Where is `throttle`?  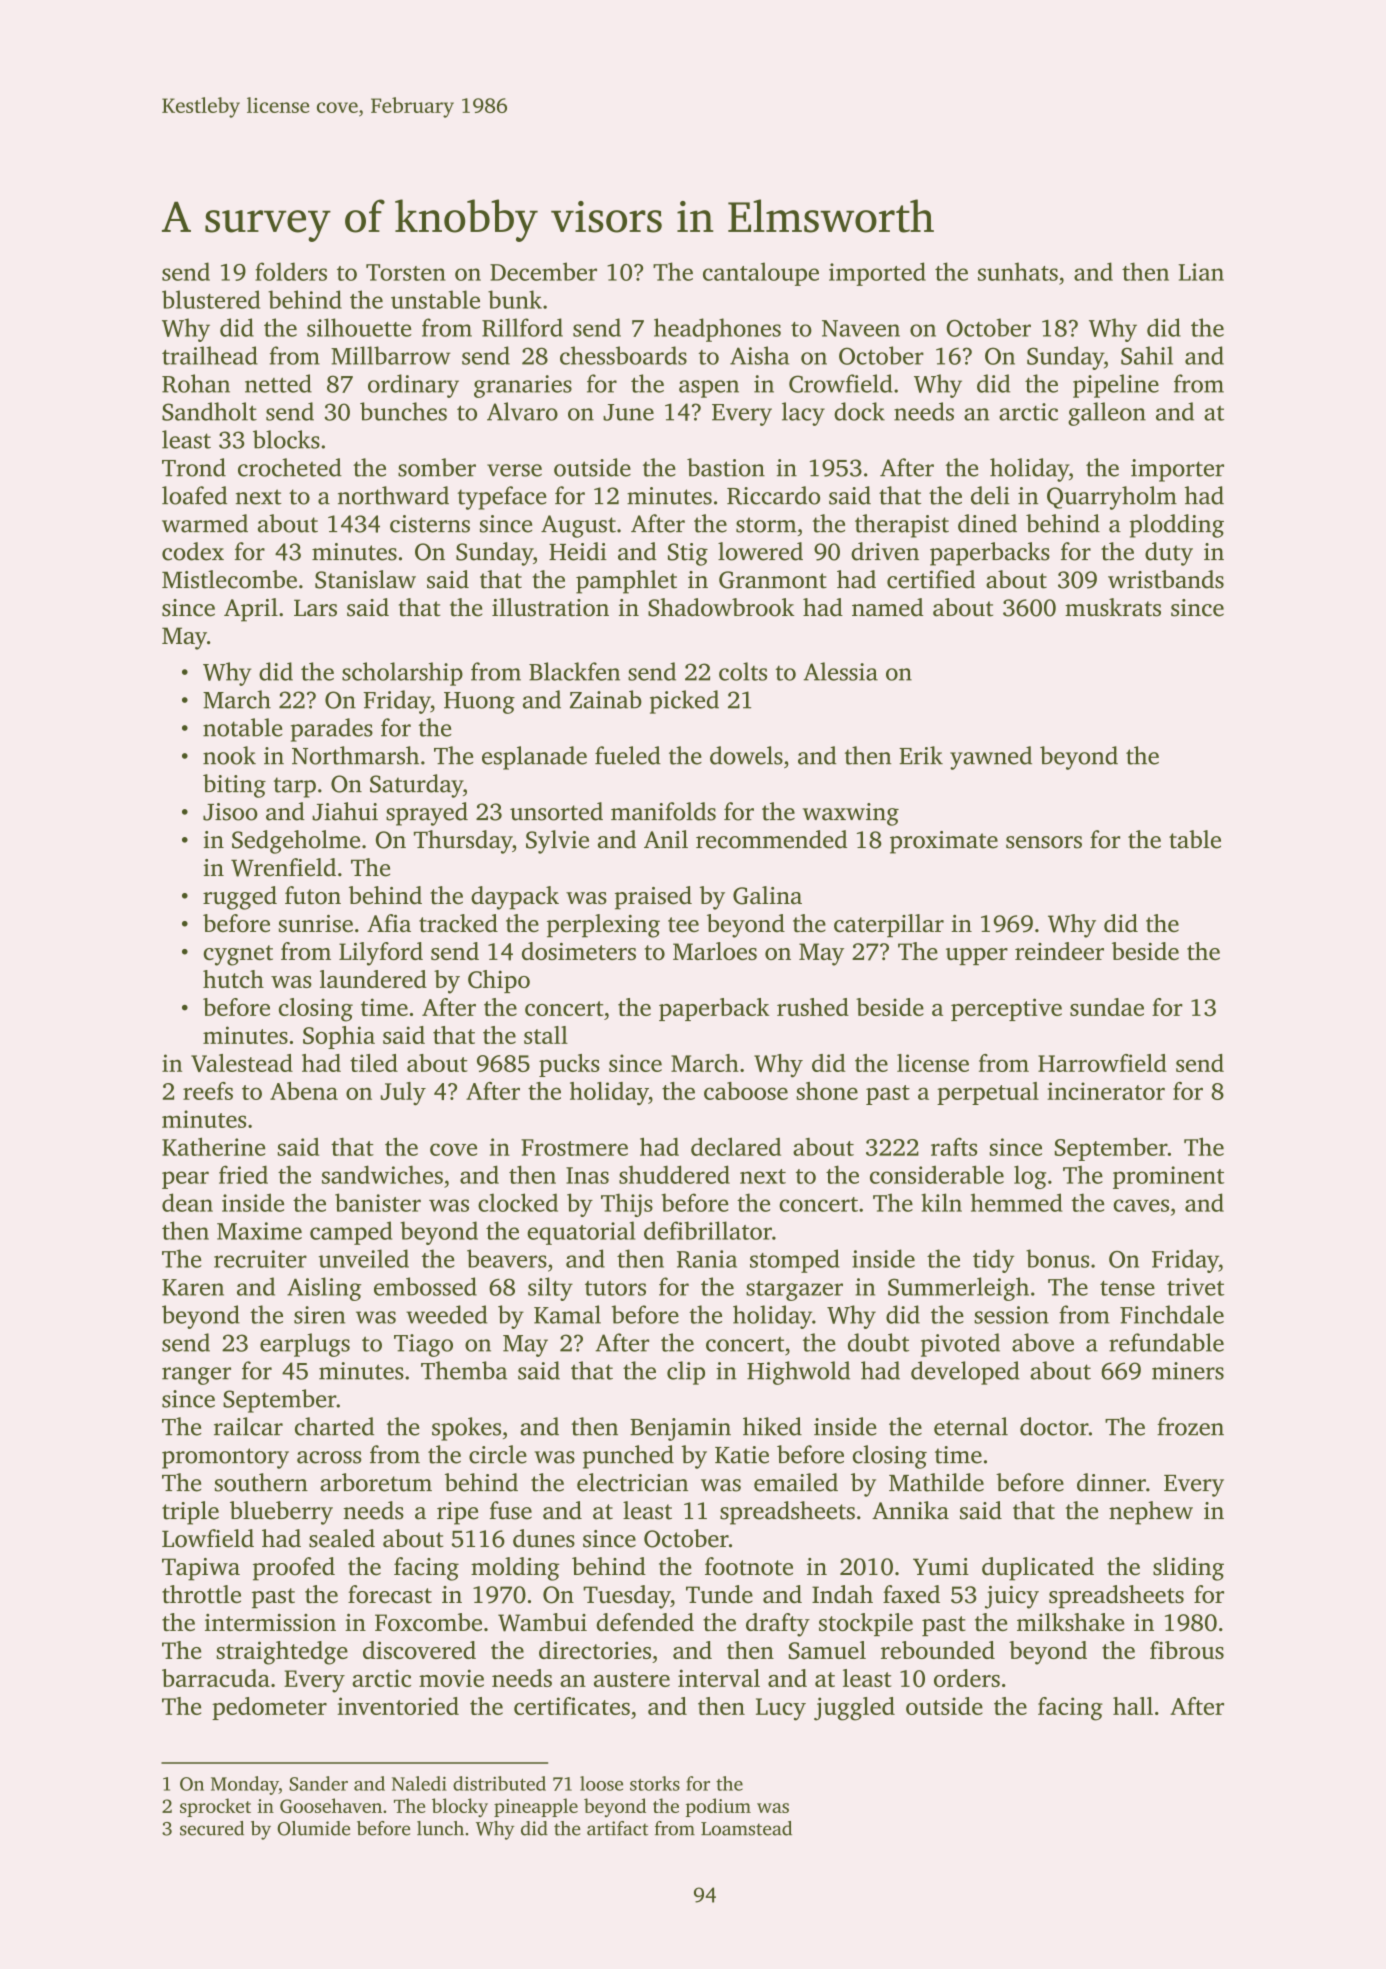 throttle is located at coordinates (201, 1594).
